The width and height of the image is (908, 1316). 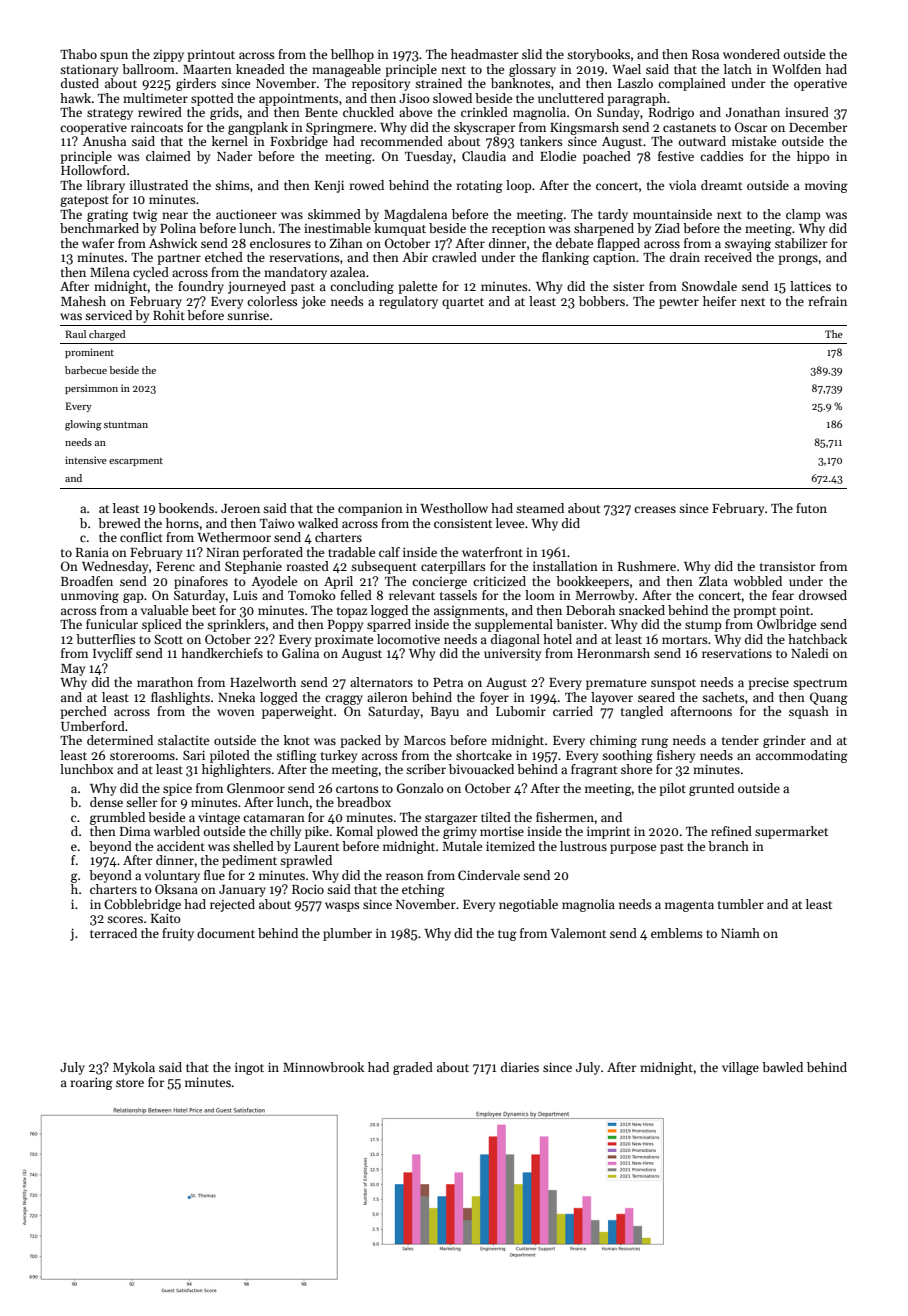 I want to click on escarpment, so click(x=136, y=462).
